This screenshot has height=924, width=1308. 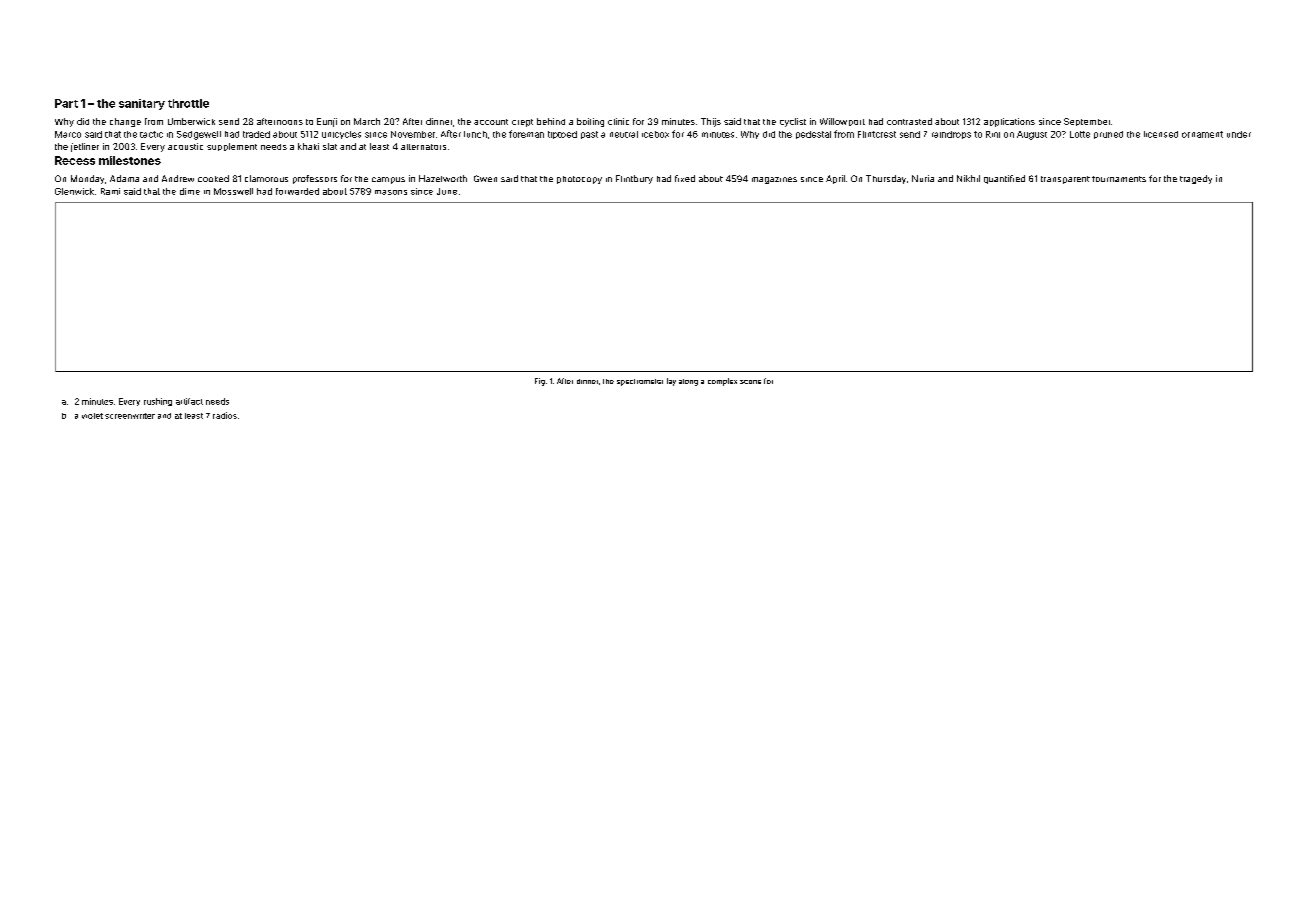 What do you see at coordinates (125, 122) in the screenshot?
I see `change` at bounding box center [125, 122].
